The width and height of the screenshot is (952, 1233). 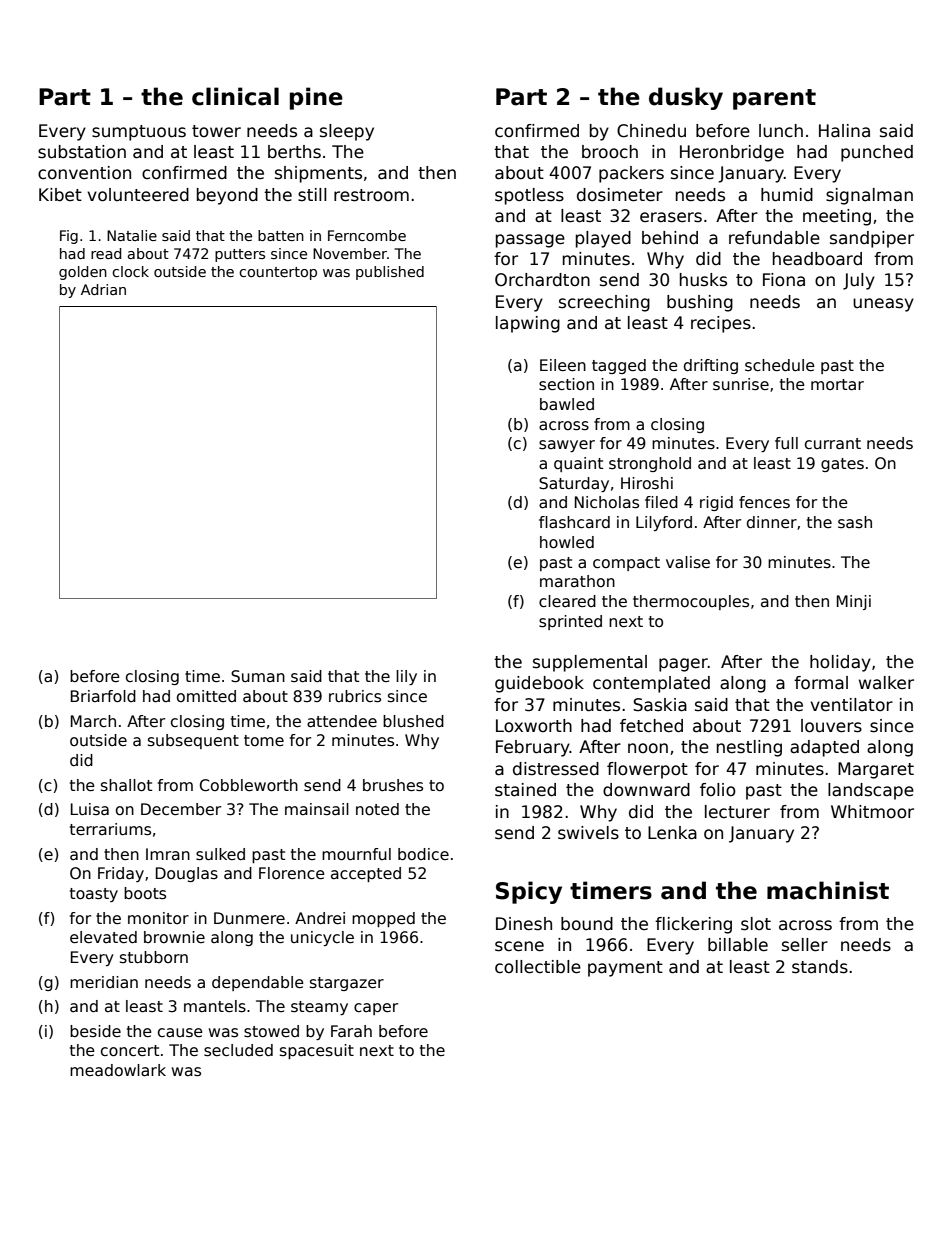 I want to click on March, so click(x=93, y=721).
